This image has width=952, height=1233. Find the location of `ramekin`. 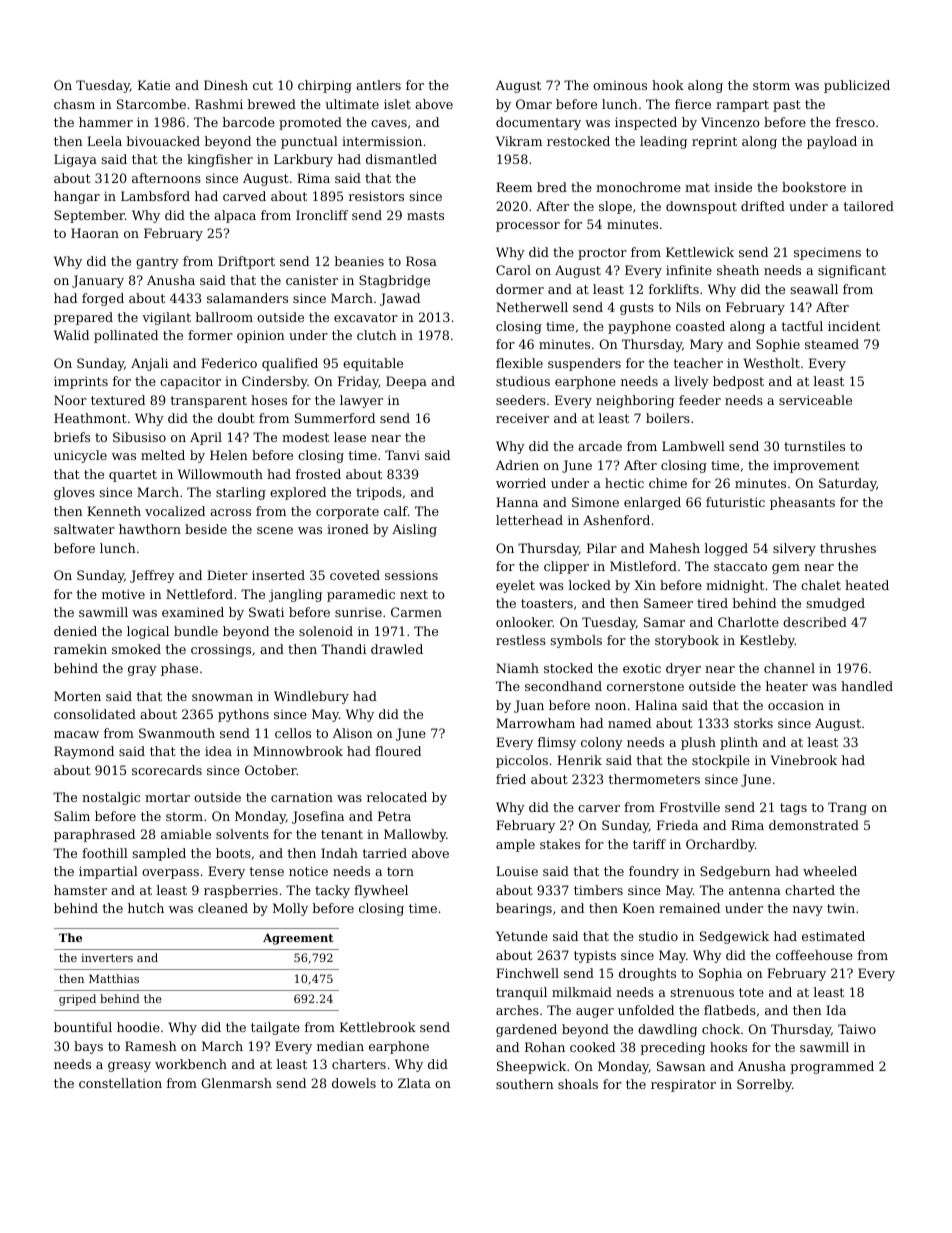

ramekin is located at coordinates (80, 649).
